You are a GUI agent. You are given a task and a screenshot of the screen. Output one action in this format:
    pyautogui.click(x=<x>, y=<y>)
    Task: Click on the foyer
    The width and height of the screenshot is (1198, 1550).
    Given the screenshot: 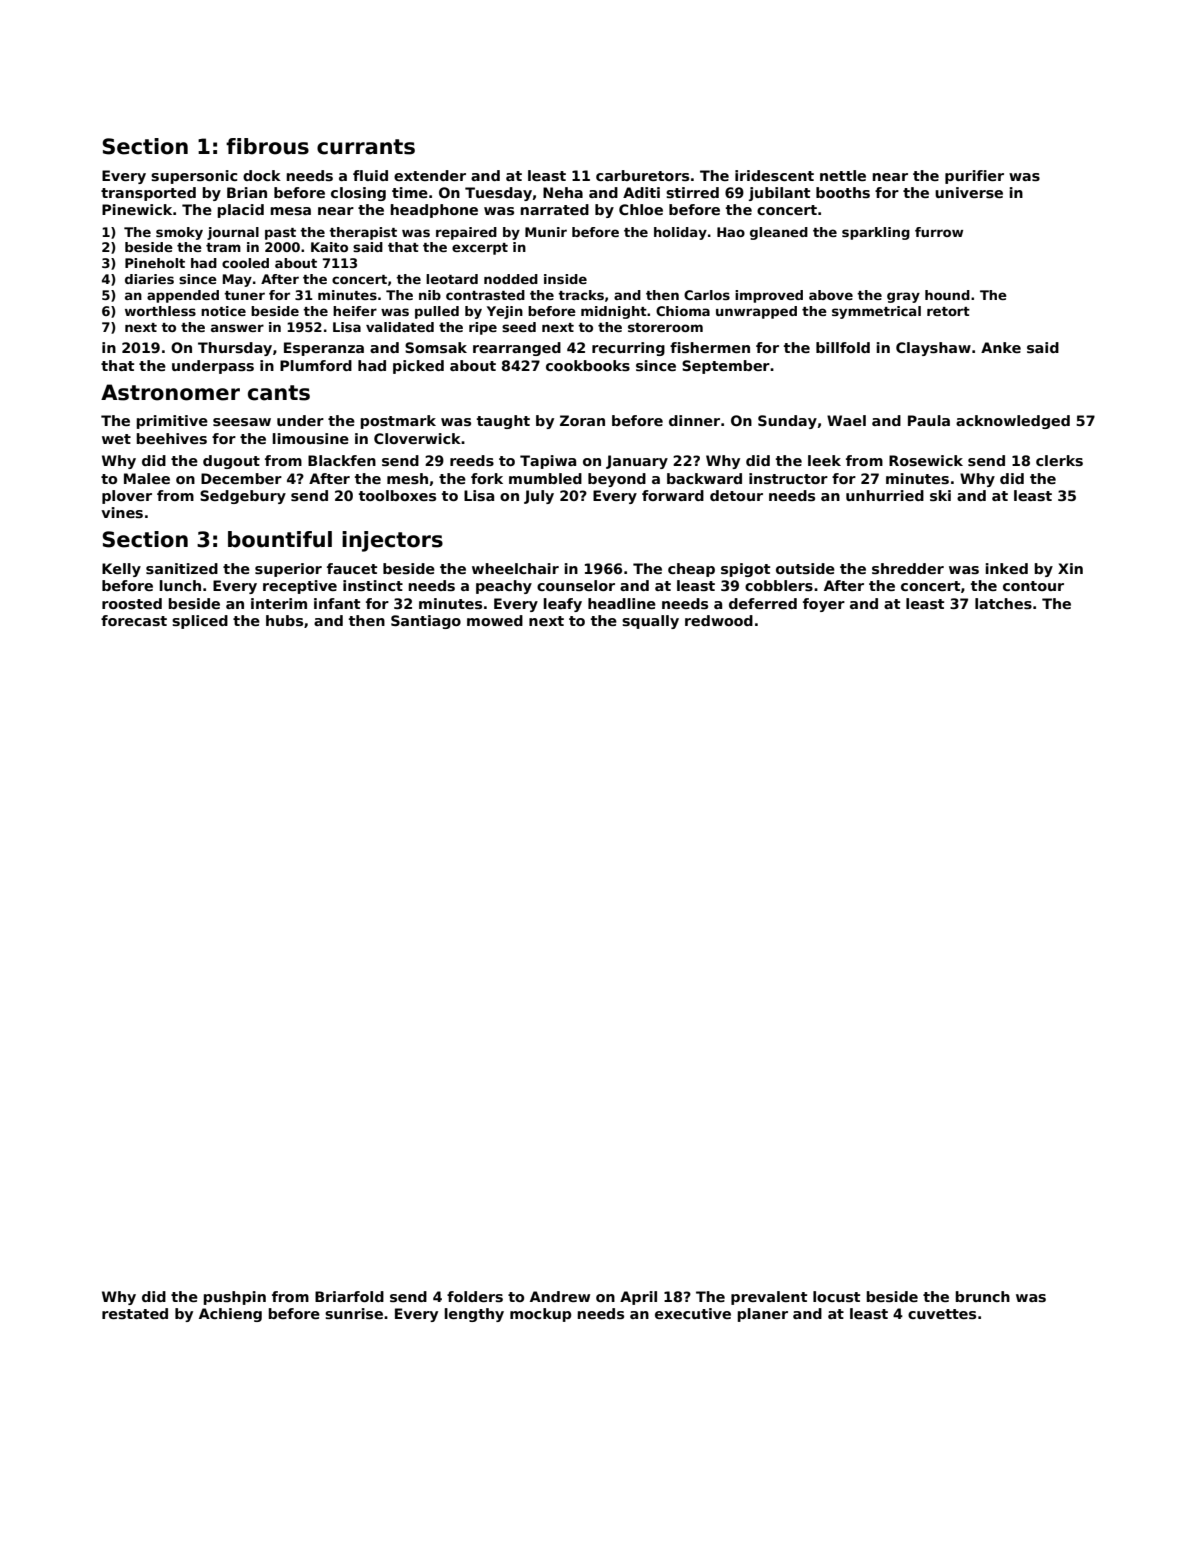 What is the action you would take?
    pyautogui.click(x=824, y=605)
